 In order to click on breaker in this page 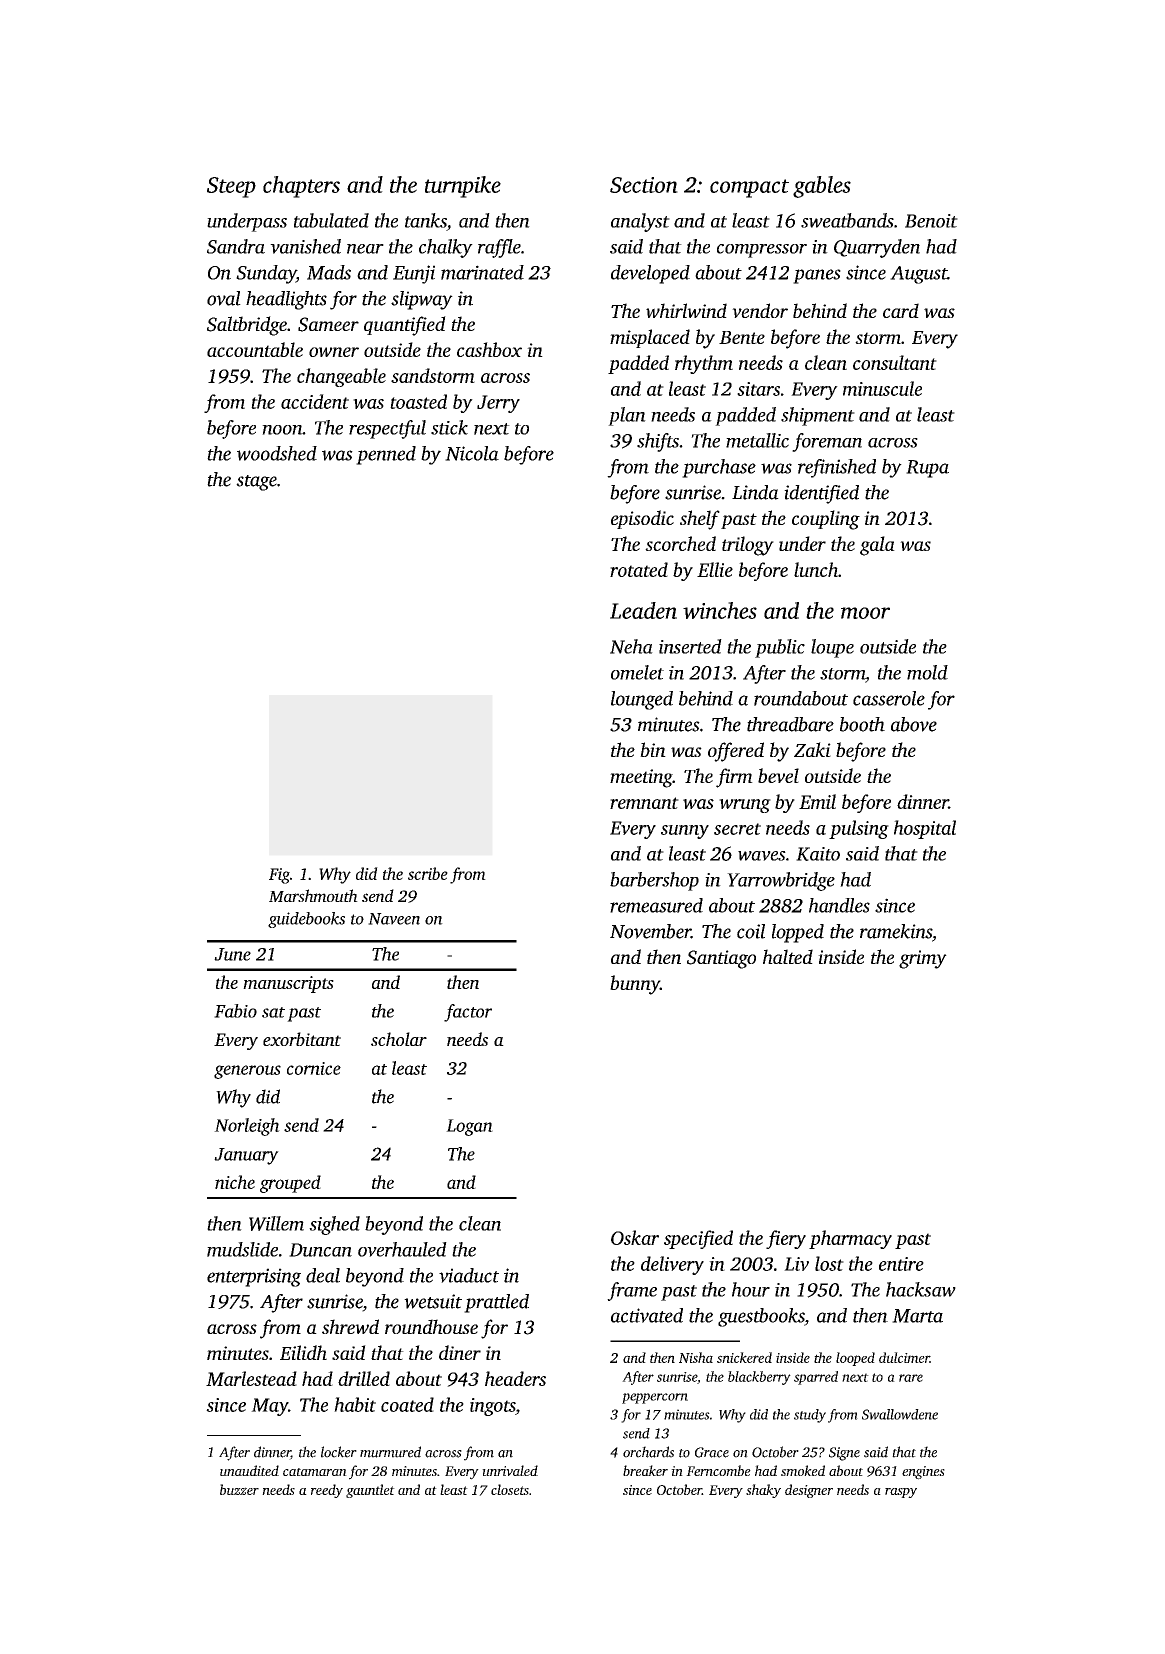, I will do `click(645, 1470)`.
